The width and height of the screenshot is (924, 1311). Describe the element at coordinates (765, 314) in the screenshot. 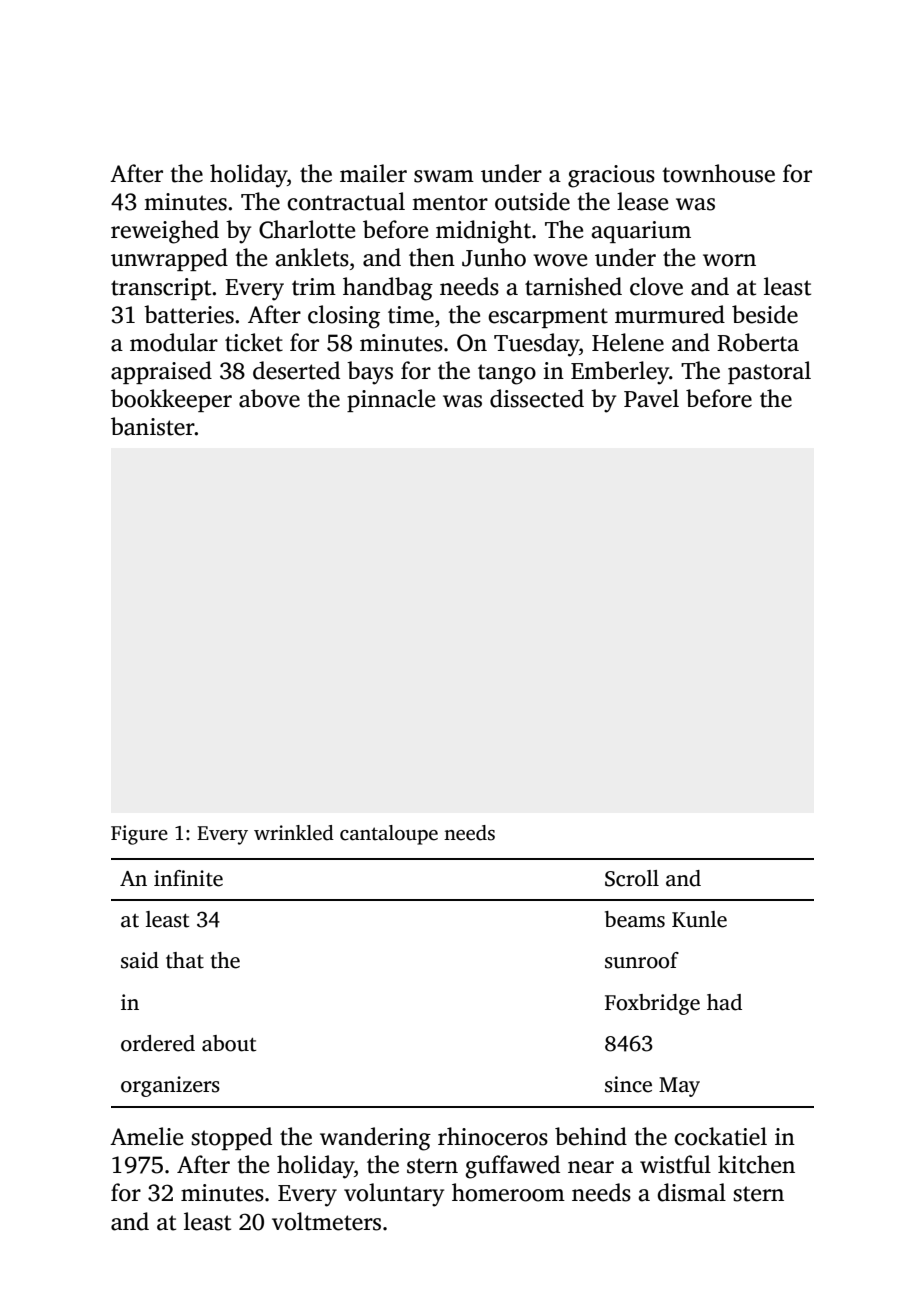

I see `beside` at that location.
